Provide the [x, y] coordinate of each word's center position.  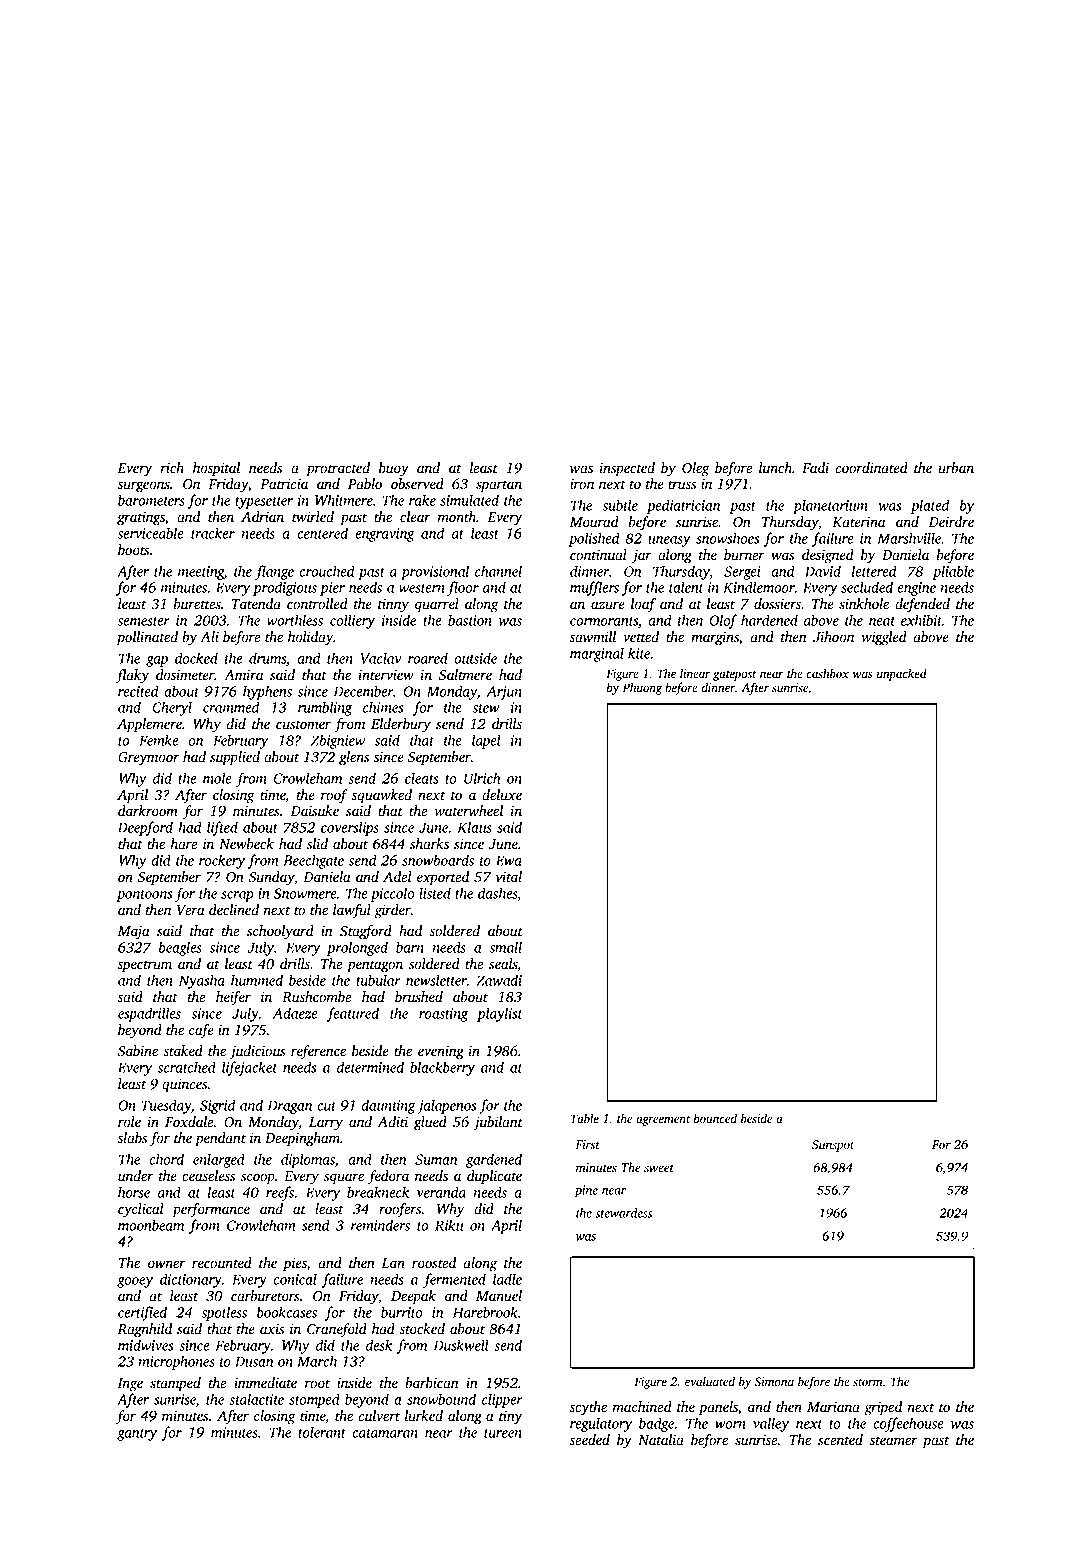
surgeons [144, 487]
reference [318, 1052]
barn [410, 947]
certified [142, 1313]
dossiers [777, 604]
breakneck [378, 1192]
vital [509, 877]
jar [642, 556]
